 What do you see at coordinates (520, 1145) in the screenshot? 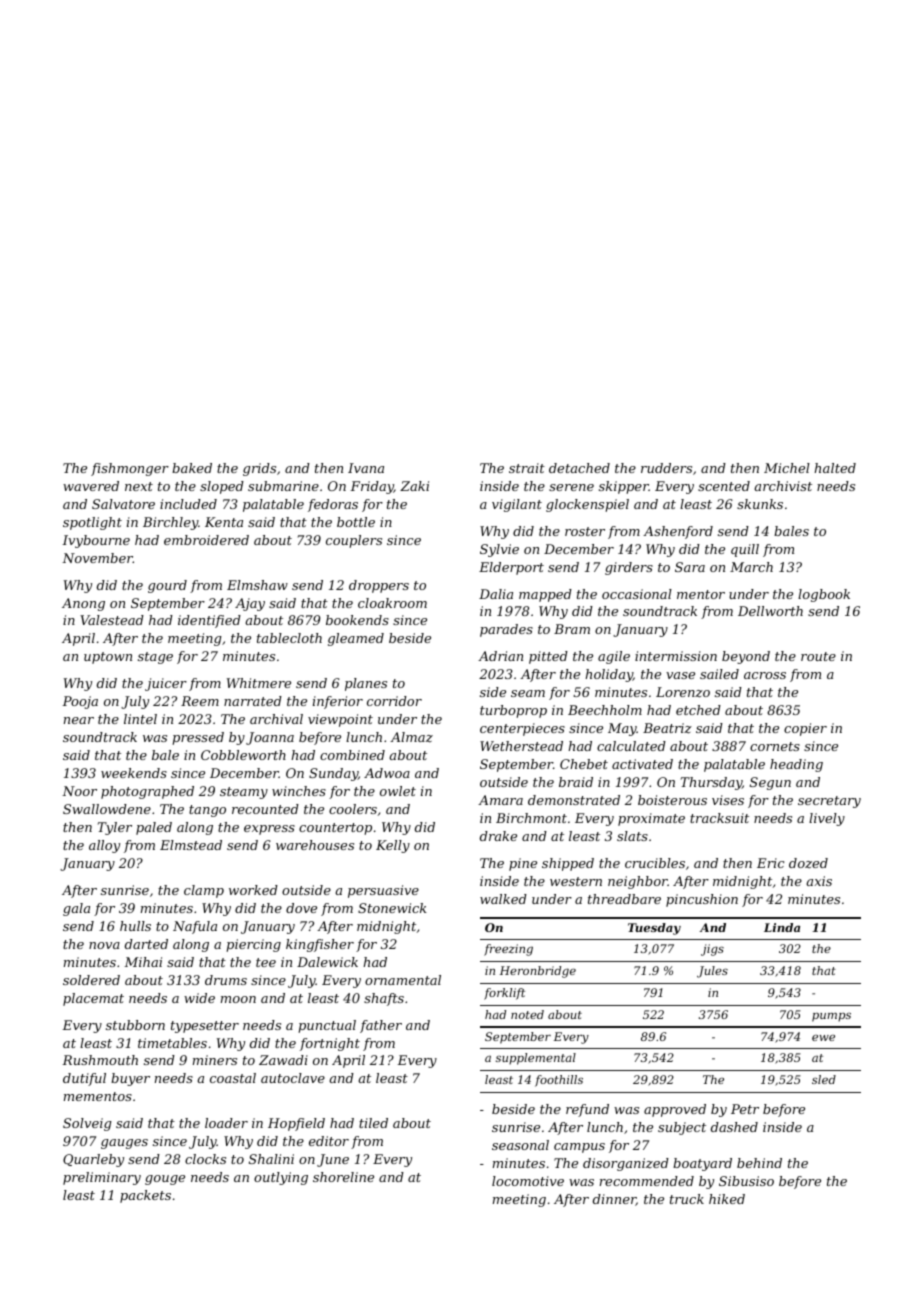
I see `seasonal` at bounding box center [520, 1145].
